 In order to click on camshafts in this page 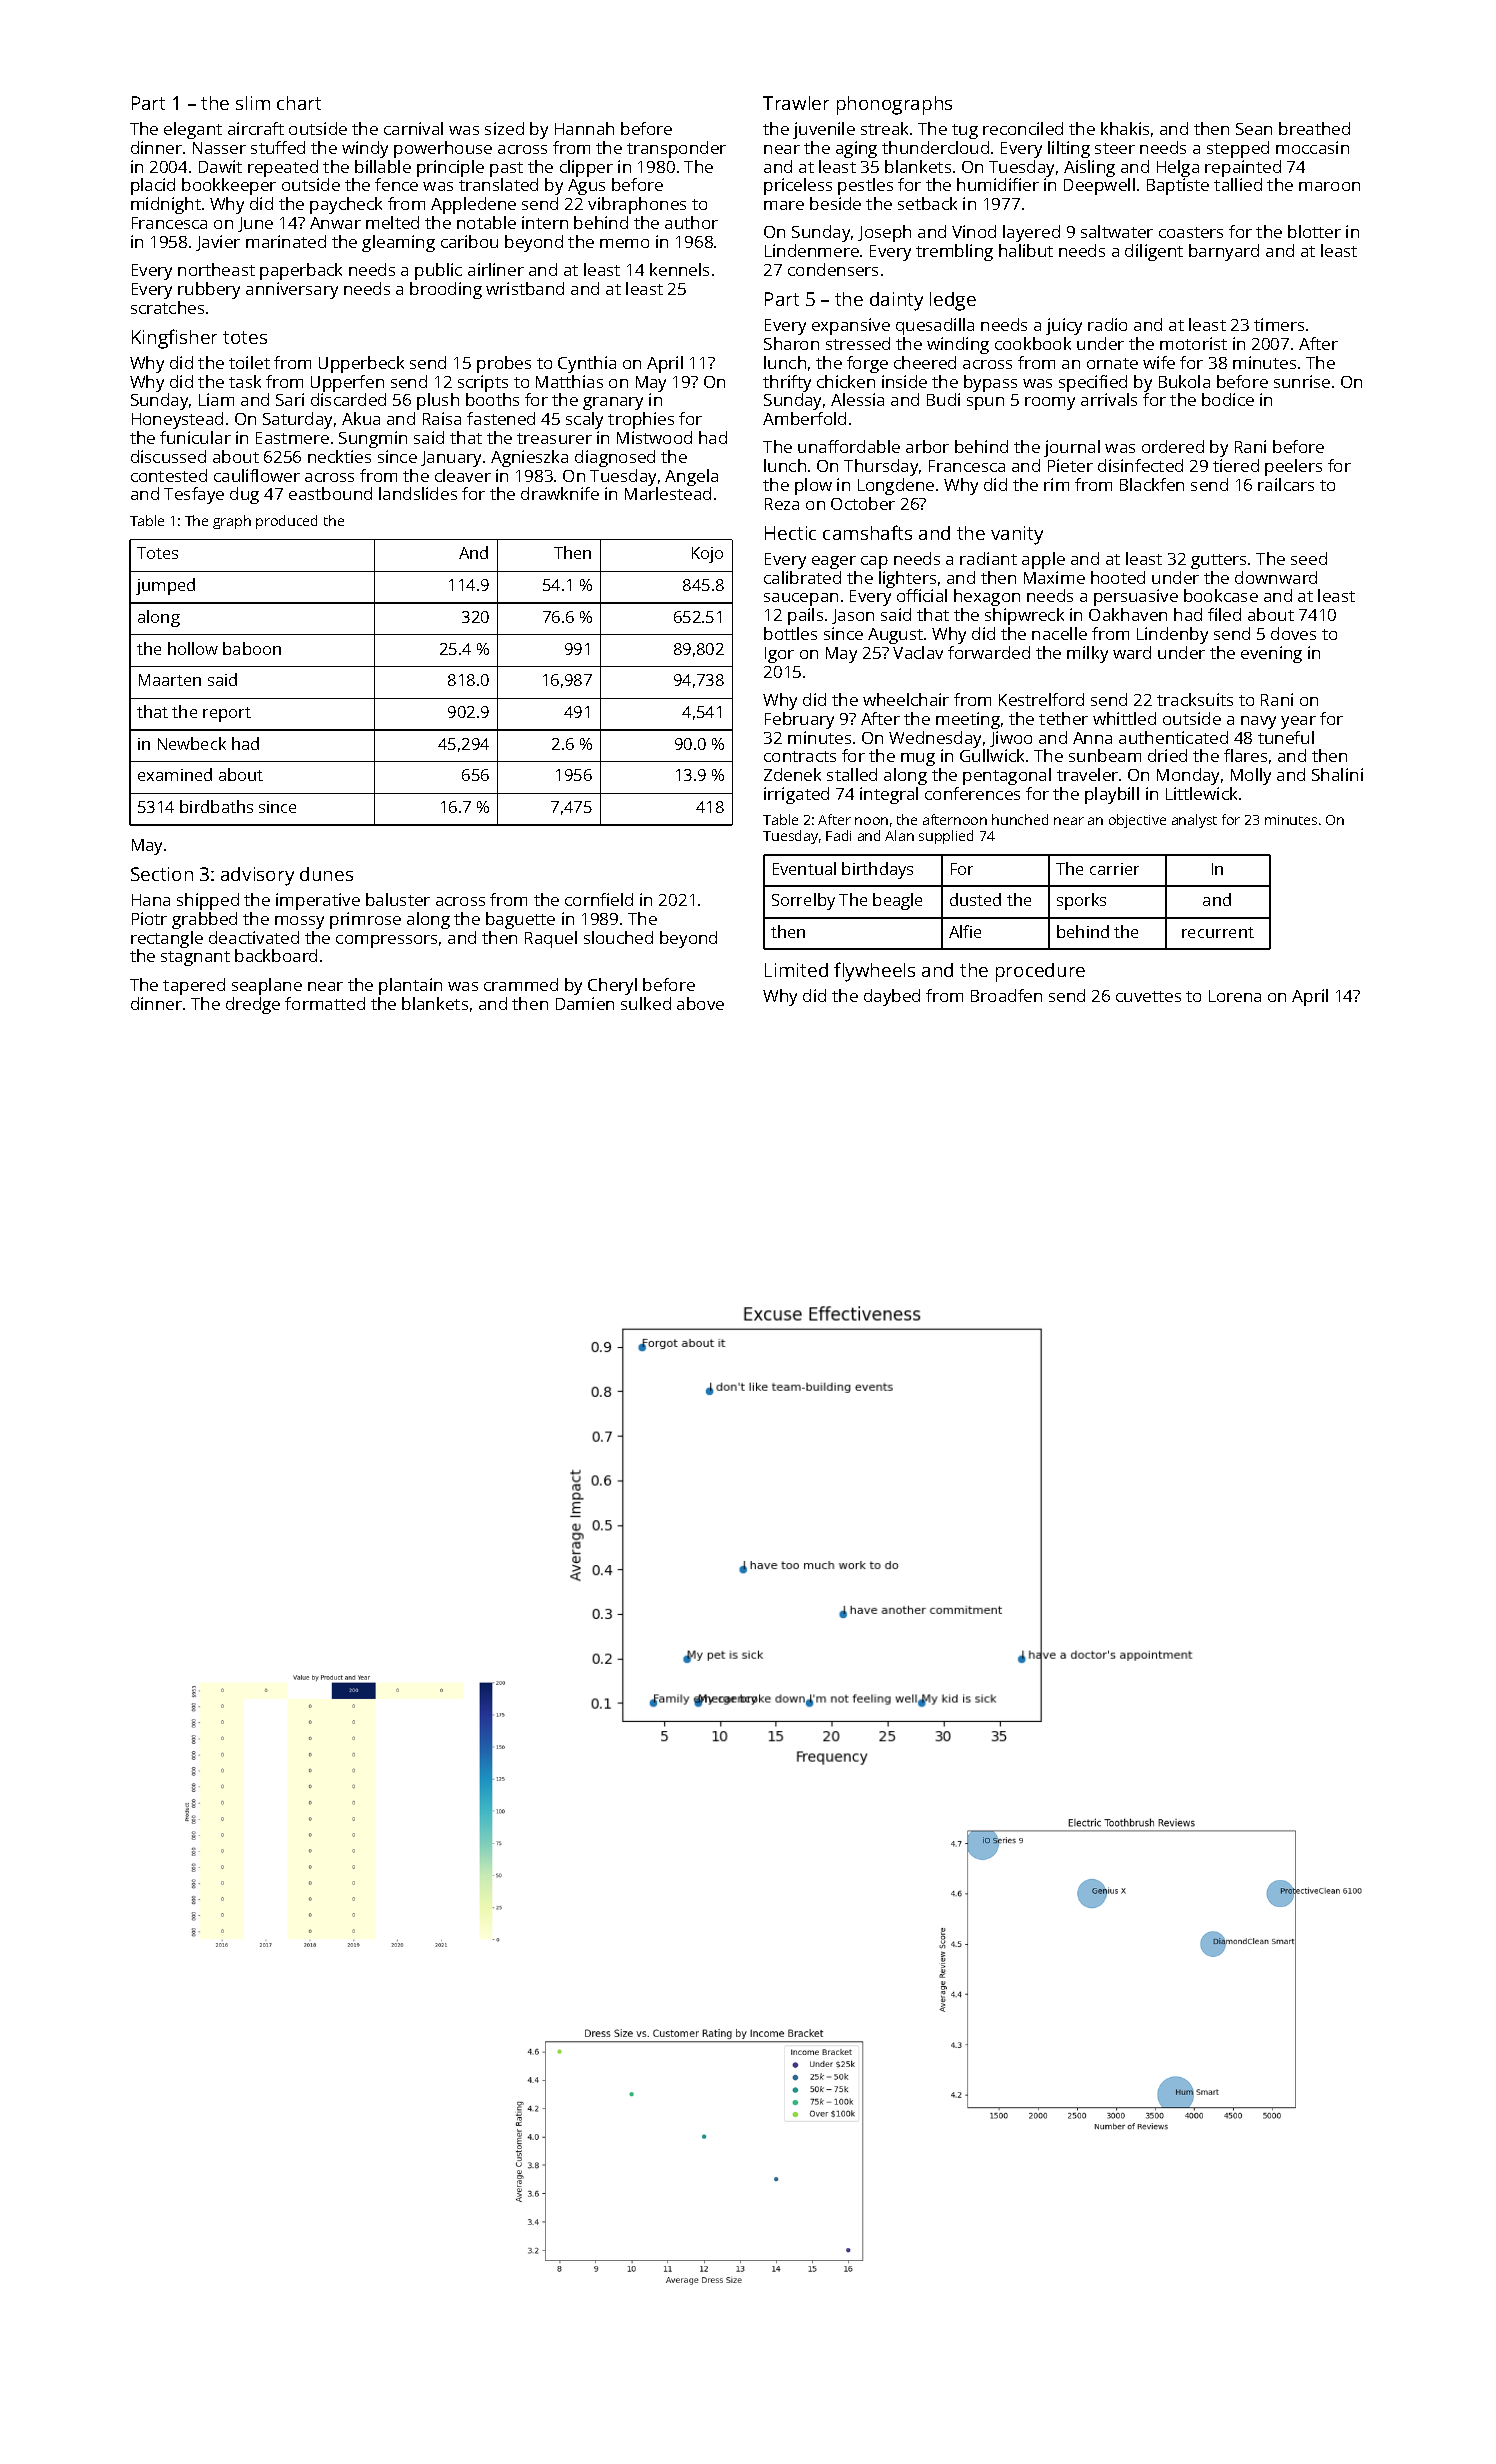, I will do `click(867, 532)`.
